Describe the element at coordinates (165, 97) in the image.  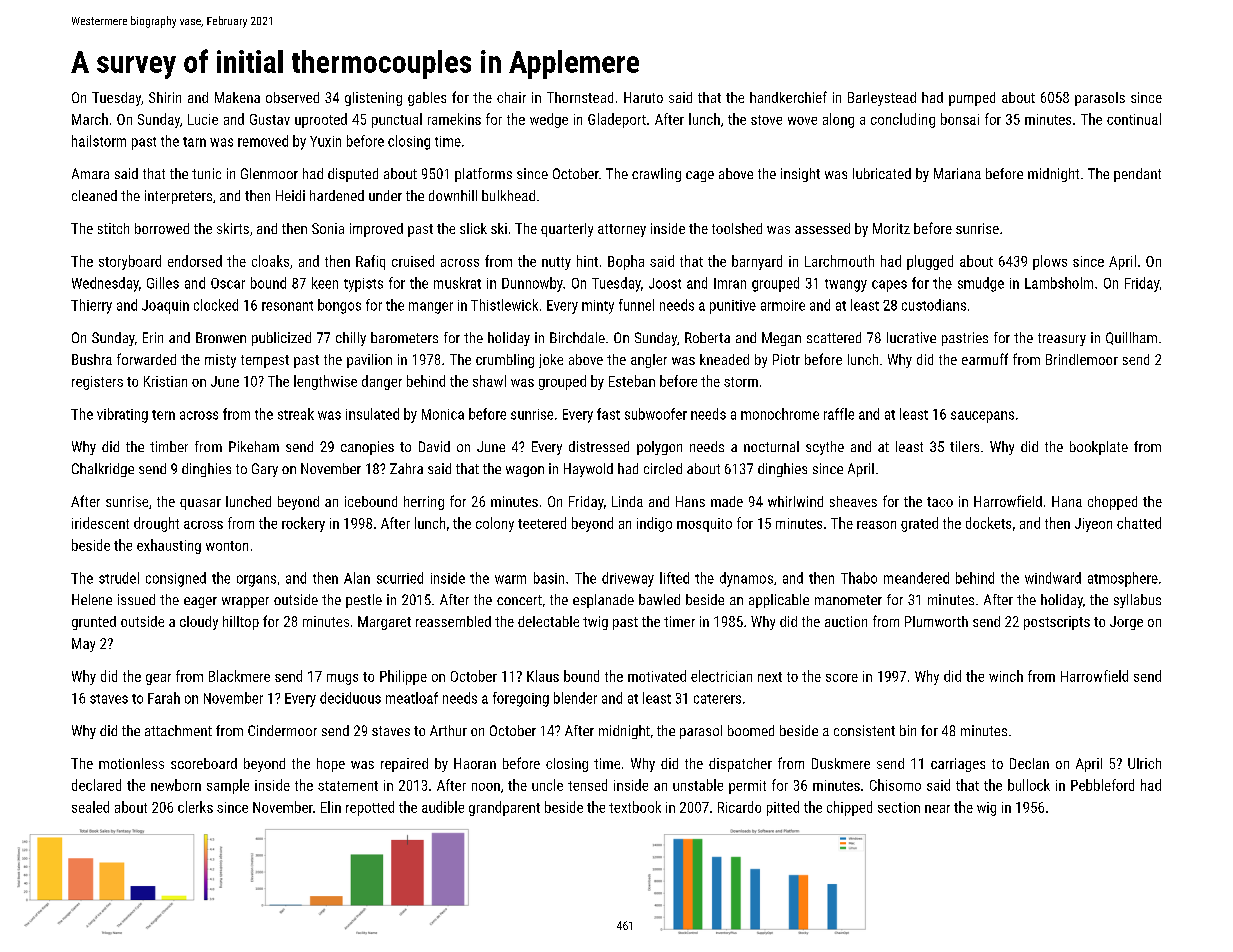
I see `Shirin` at that location.
